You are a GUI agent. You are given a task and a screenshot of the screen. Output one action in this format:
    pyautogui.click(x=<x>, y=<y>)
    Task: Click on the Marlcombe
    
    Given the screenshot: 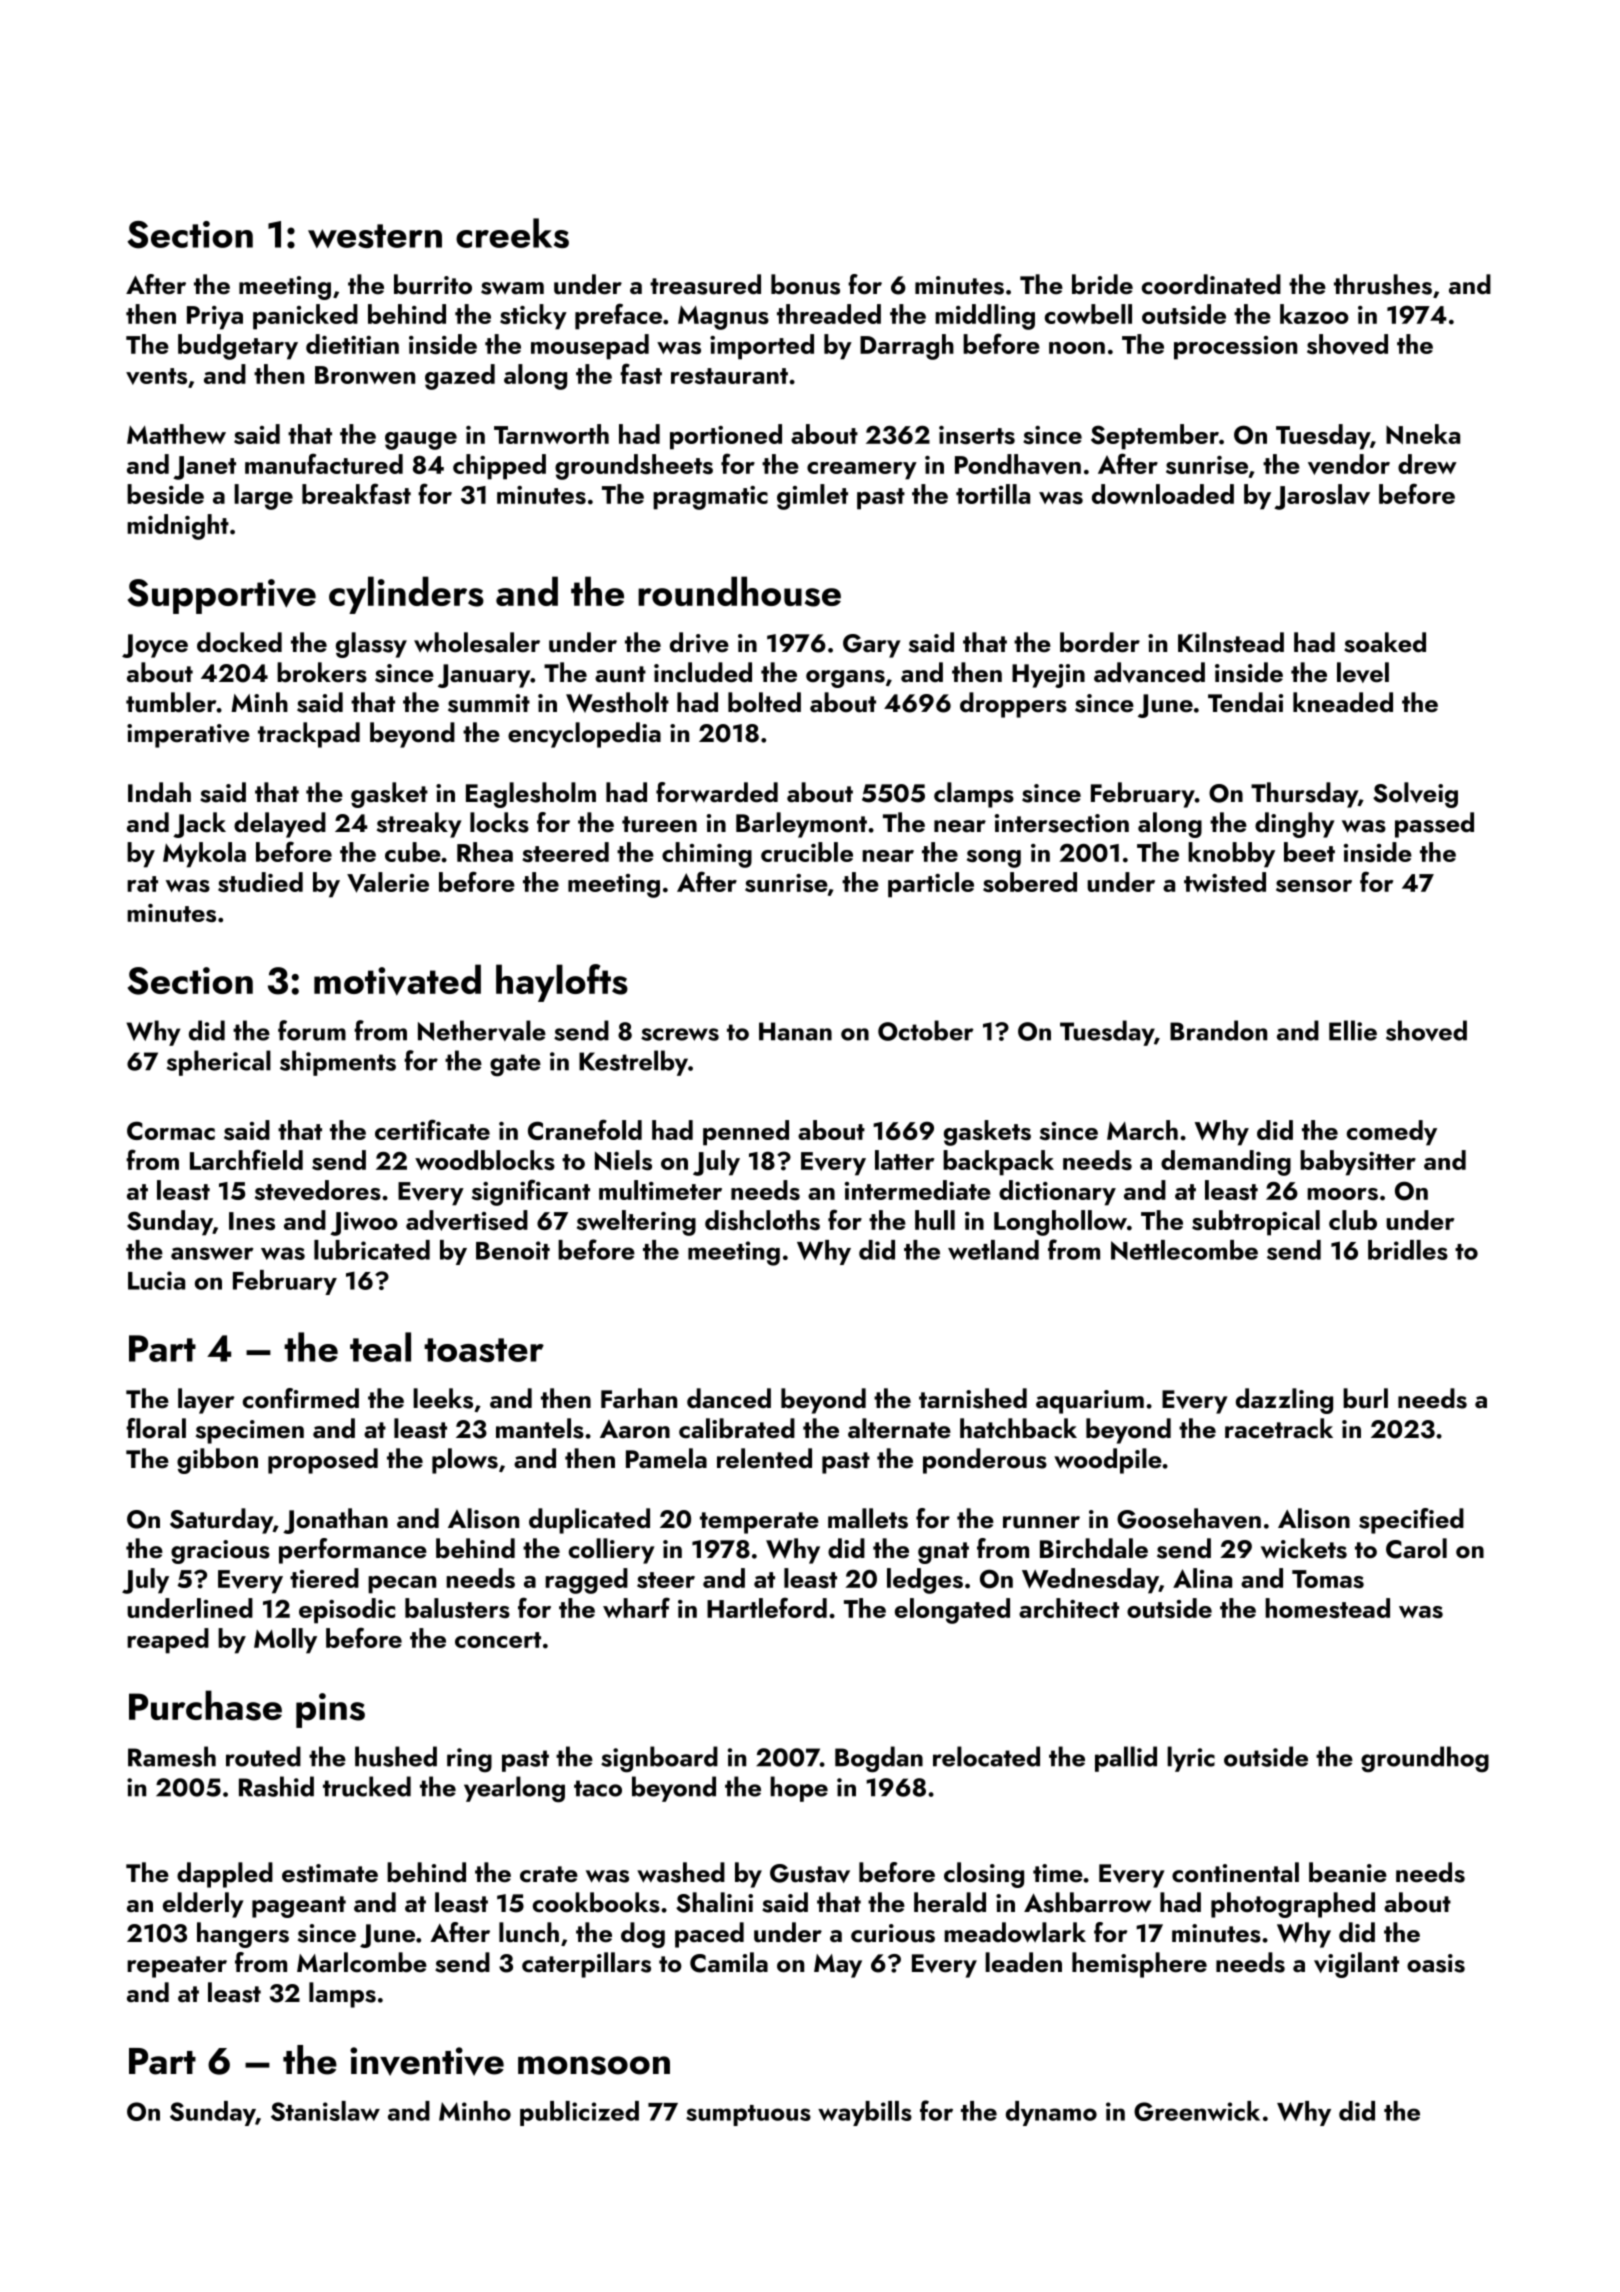 What is the action you would take?
    pyautogui.click(x=362, y=1962)
